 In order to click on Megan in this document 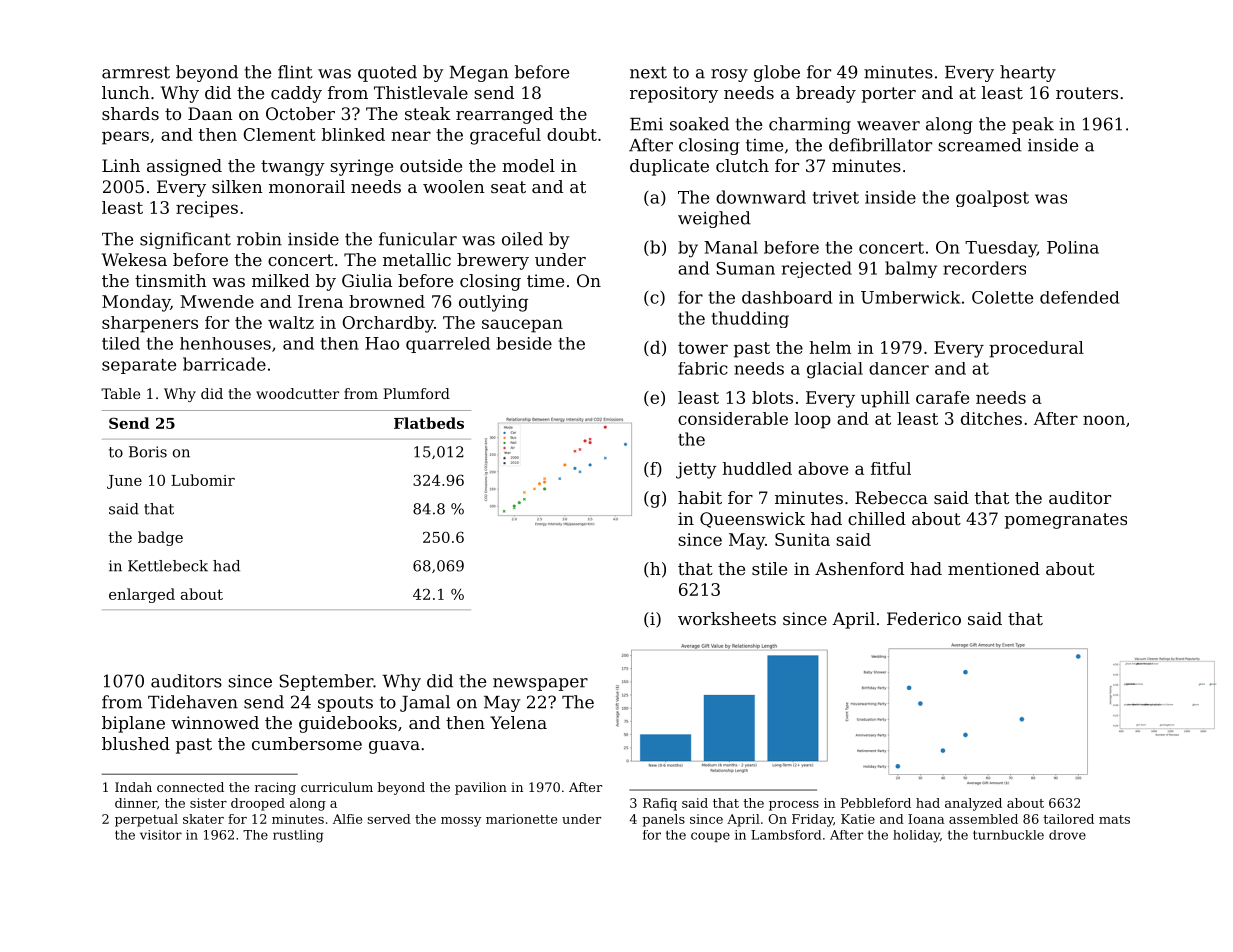, I will do `click(478, 74)`.
